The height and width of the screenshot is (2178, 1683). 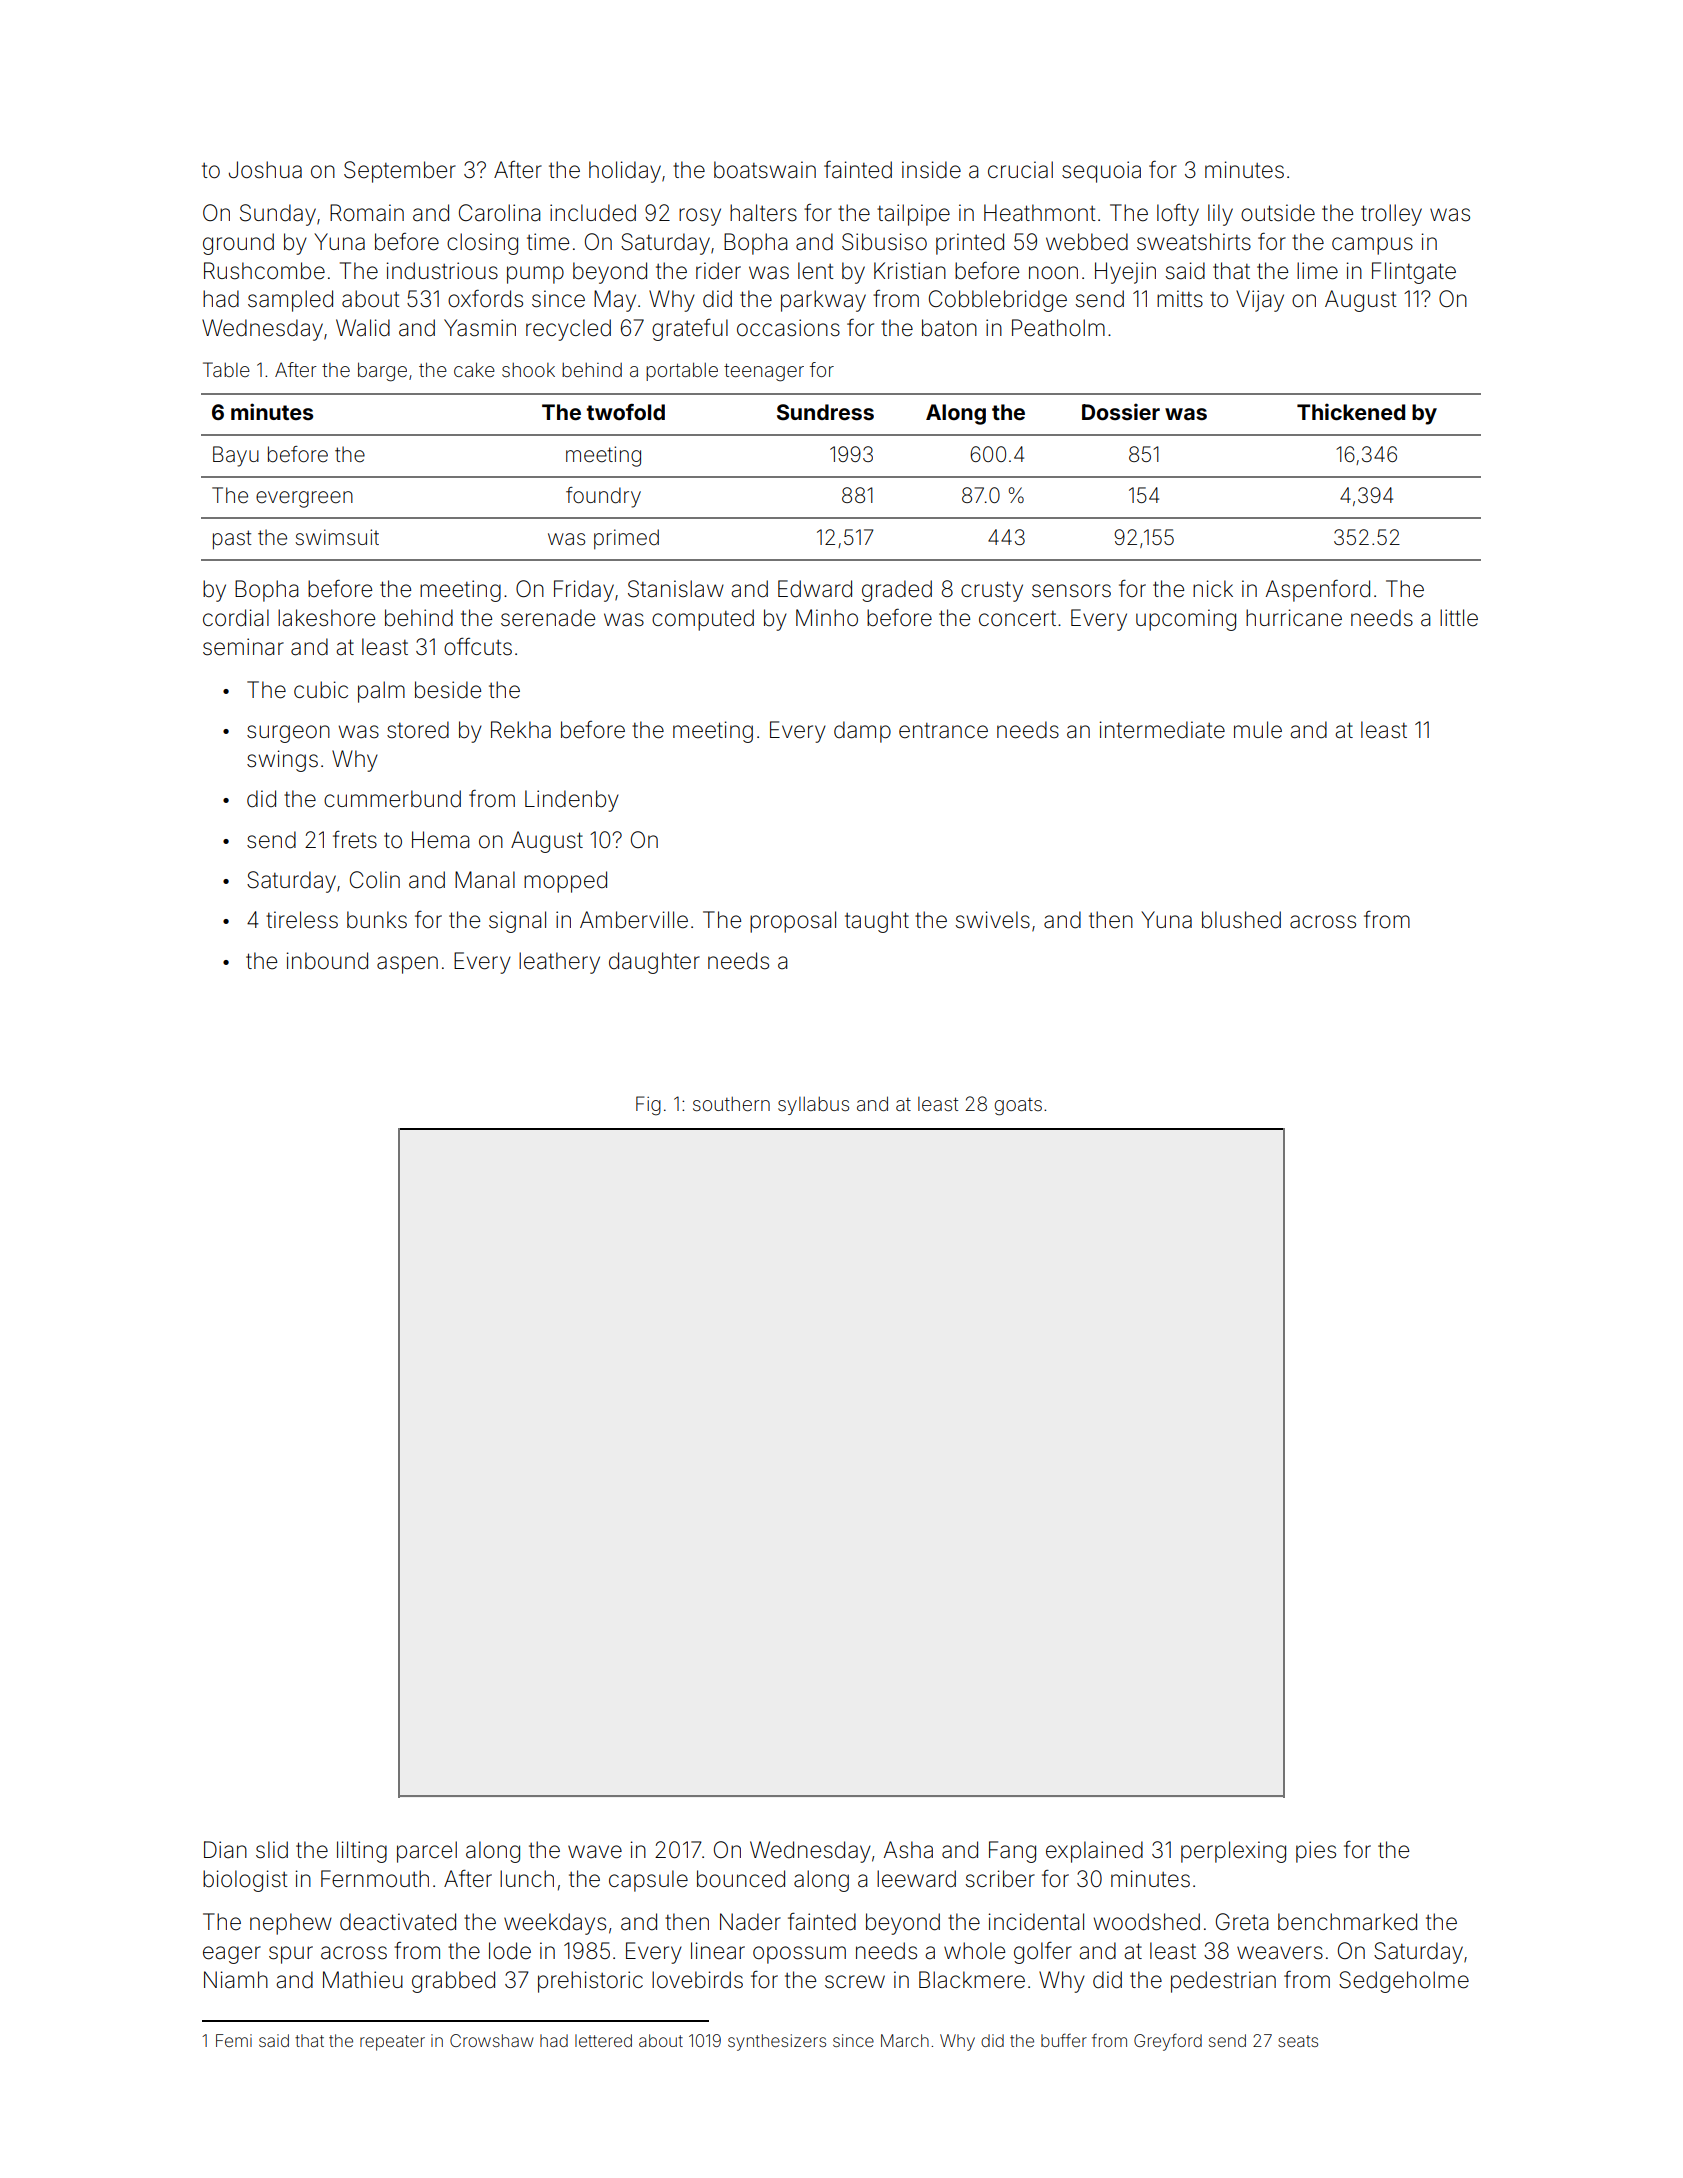 What do you see at coordinates (1391, 215) in the screenshot?
I see `trolley` at bounding box center [1391, 215].
